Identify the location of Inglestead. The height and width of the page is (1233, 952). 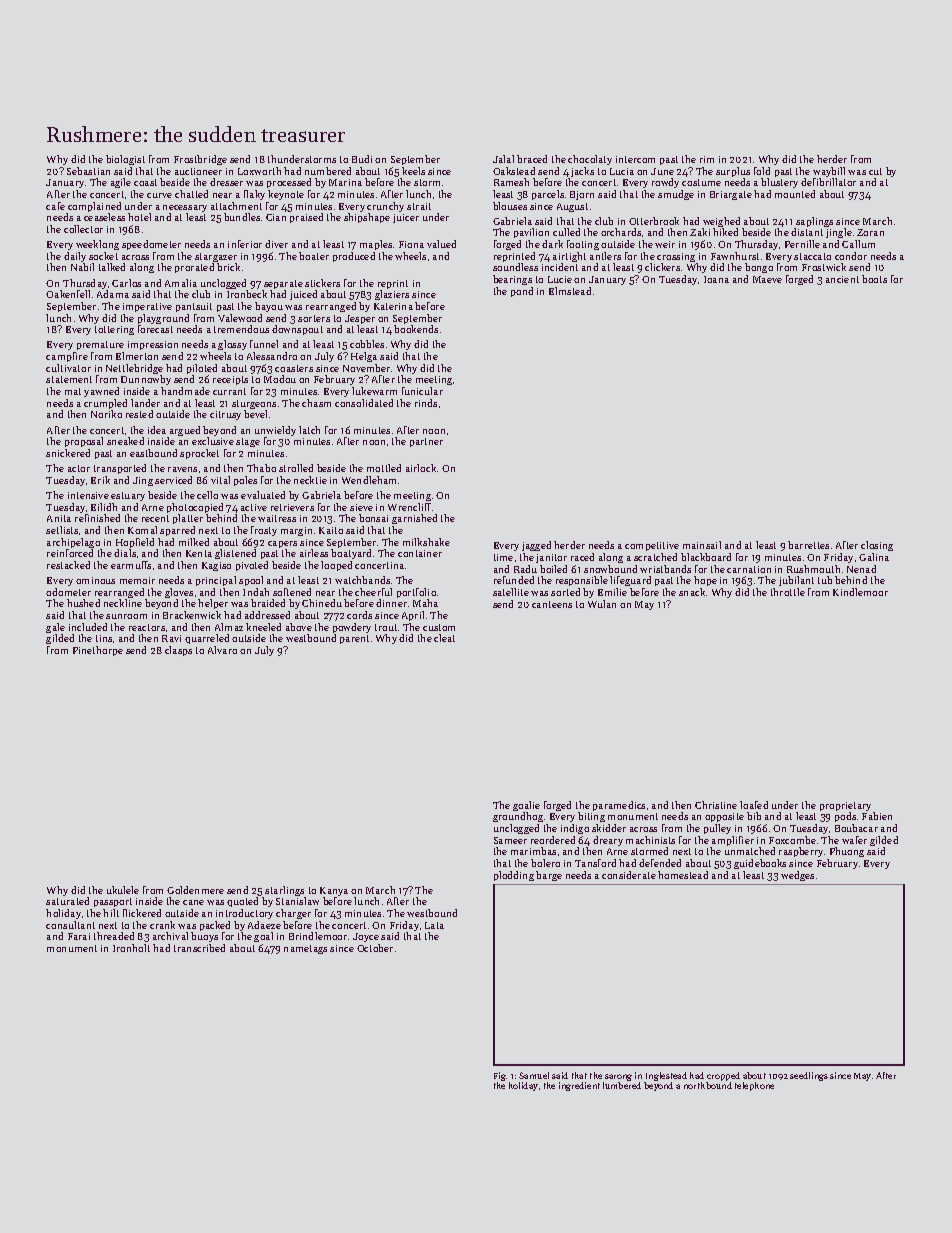
(666, 1076).
